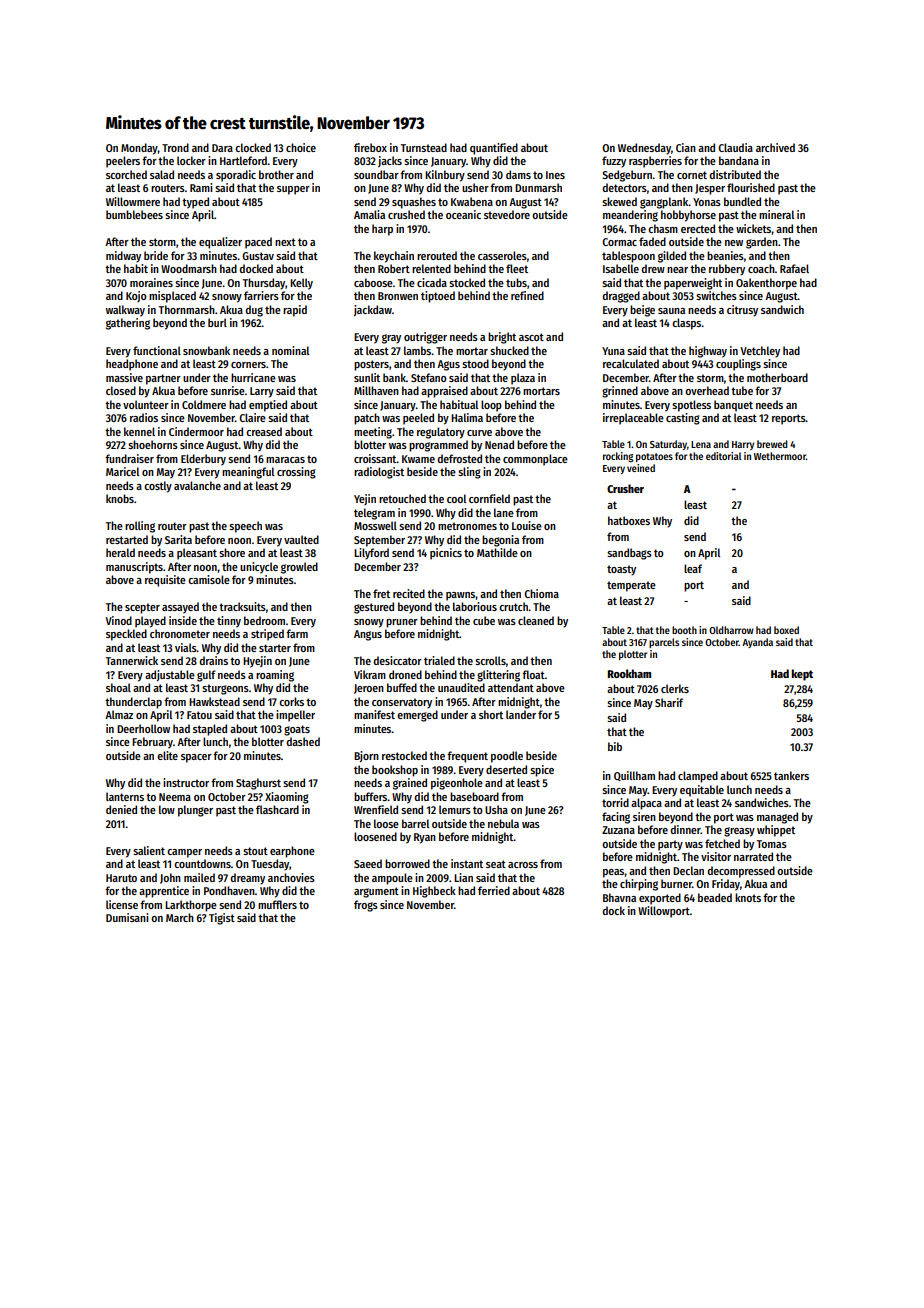 The image size is (924, 1308). What do you see at coordinates (191, 160) in the screenshot?
I see `locker` at bounding box center [191, 160].
